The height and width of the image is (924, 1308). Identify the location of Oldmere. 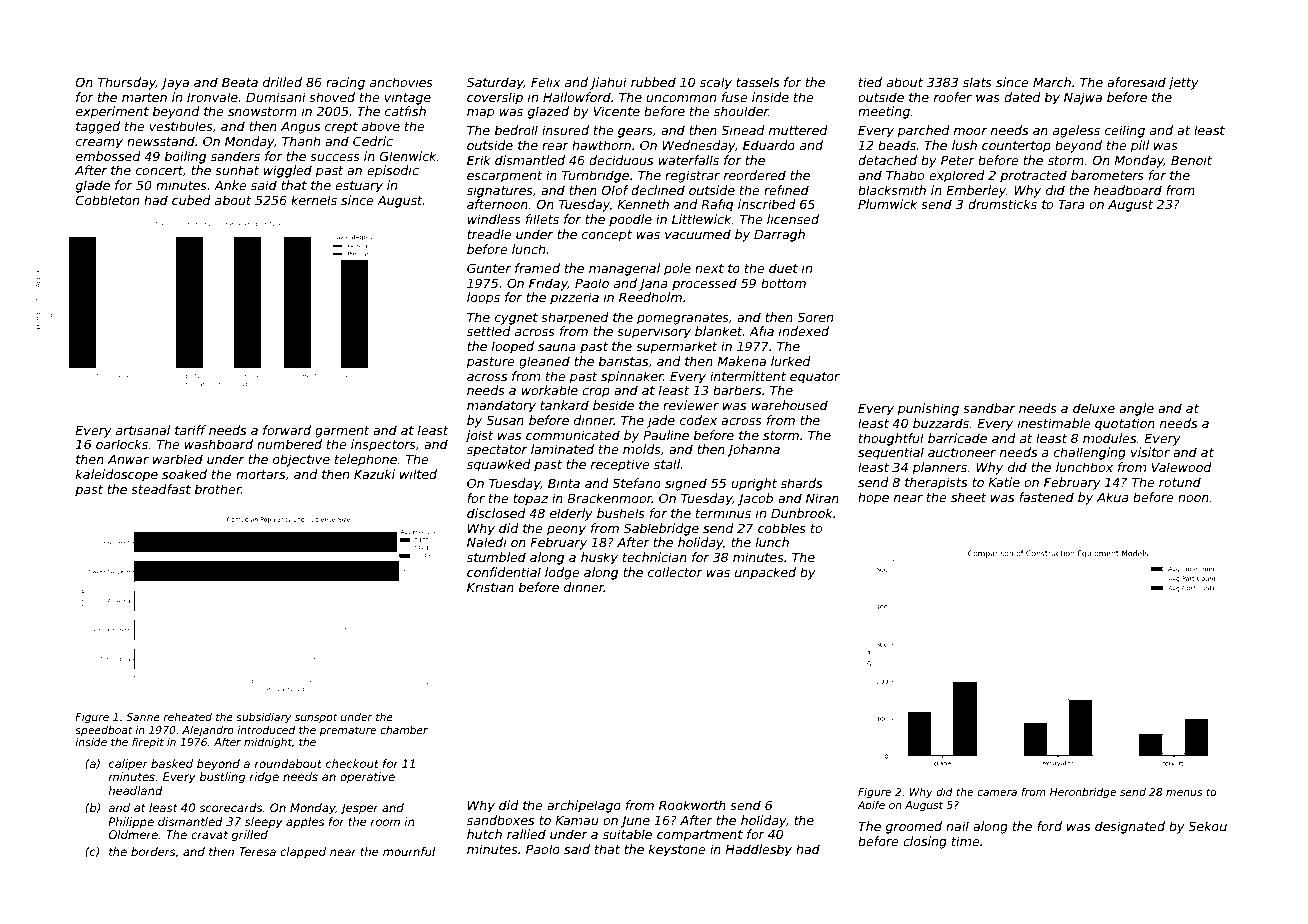
(133, 834).
